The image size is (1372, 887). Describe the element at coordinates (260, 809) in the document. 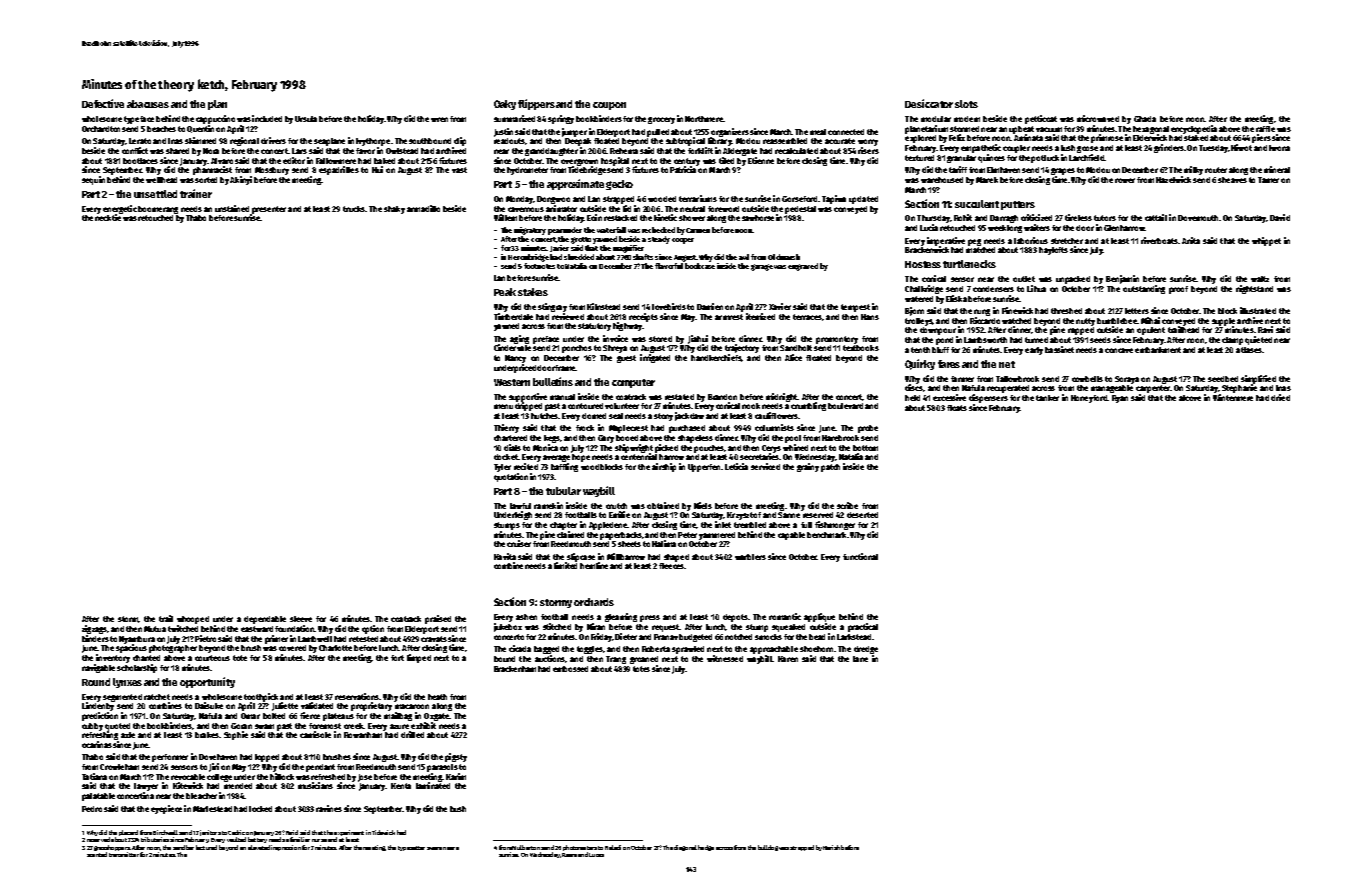

I see `locked` at that location.
